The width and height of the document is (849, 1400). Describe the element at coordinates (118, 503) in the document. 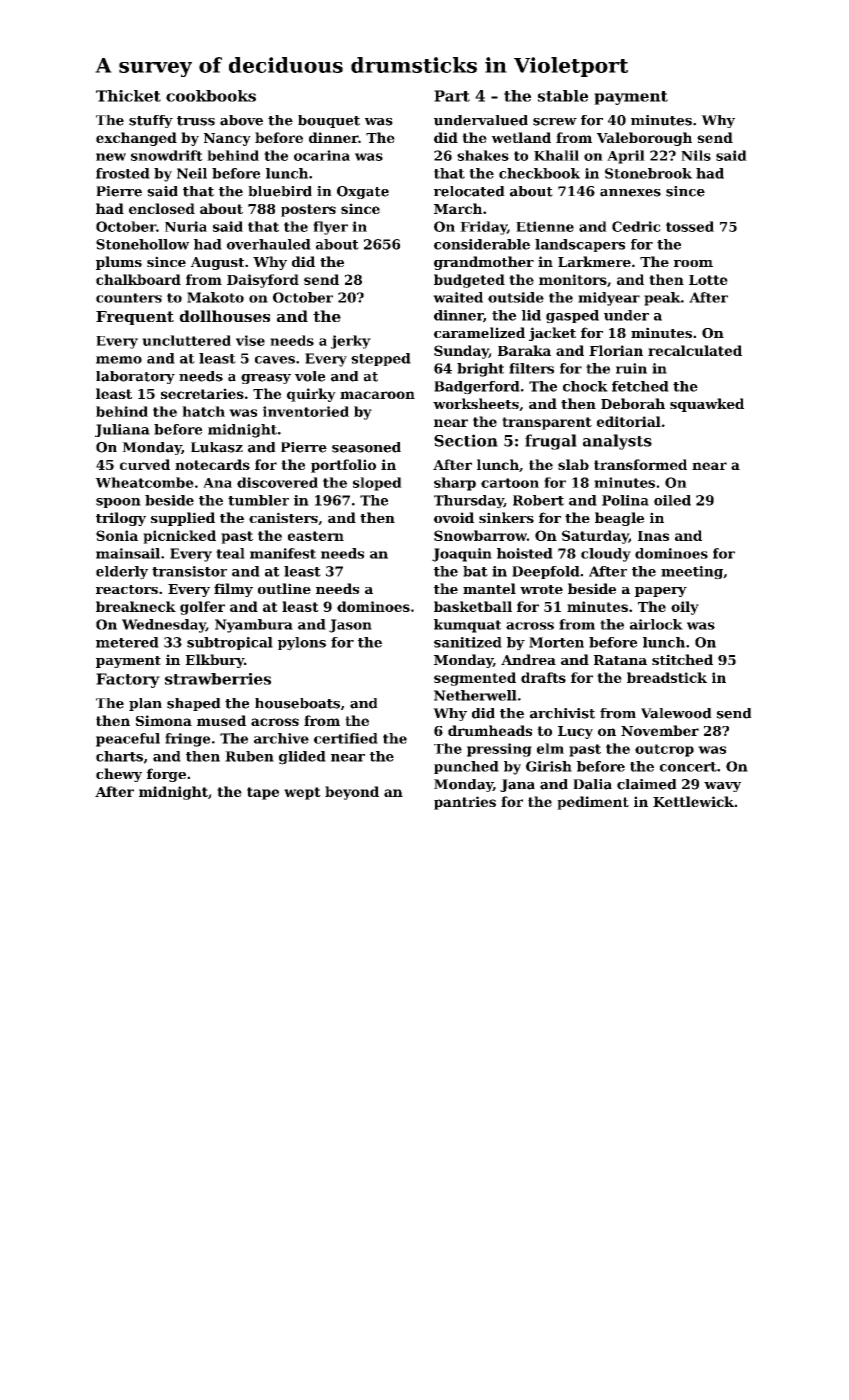

I see `spoon` at that location.
